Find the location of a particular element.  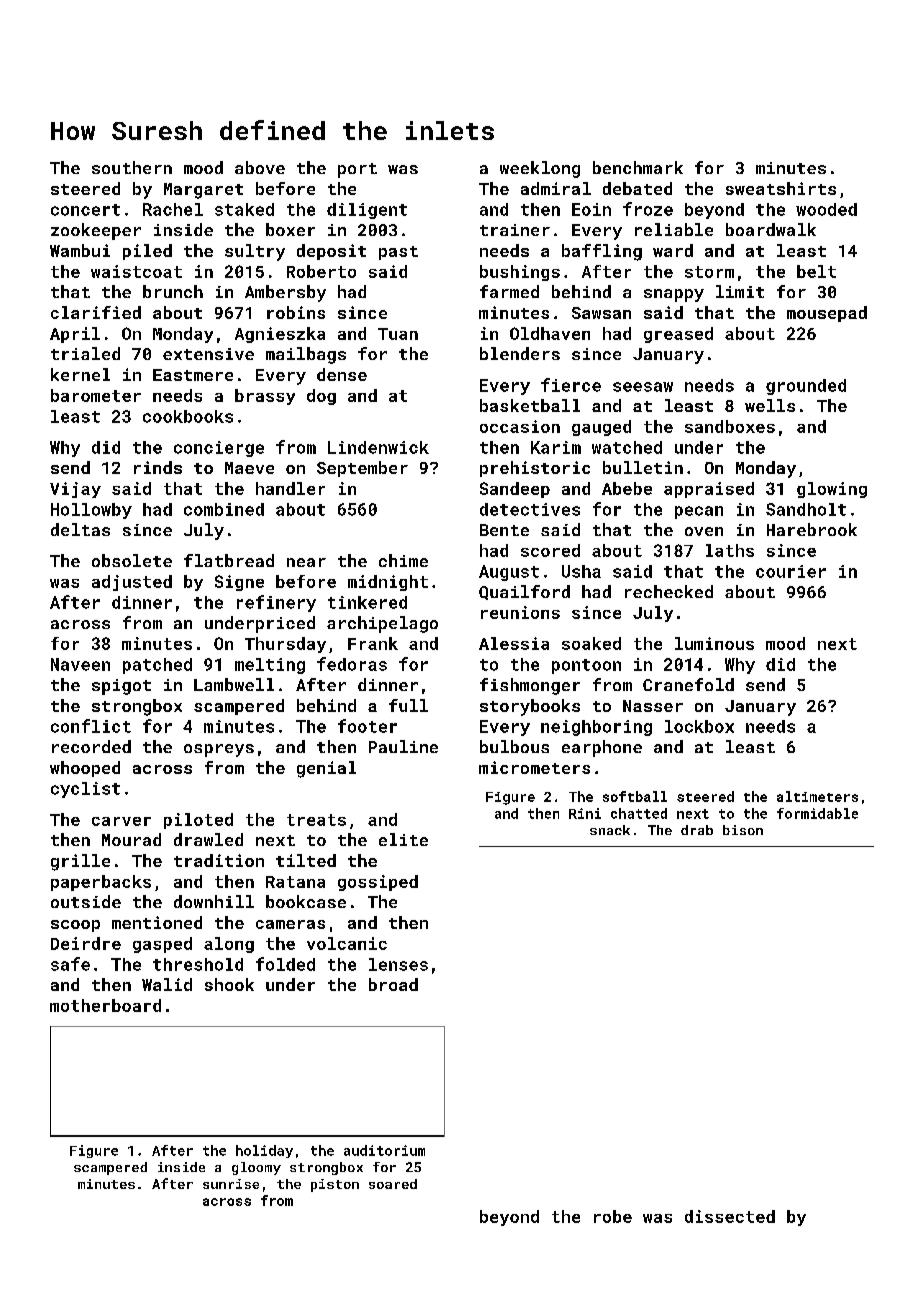

full is located at coordinates (408, 705).
